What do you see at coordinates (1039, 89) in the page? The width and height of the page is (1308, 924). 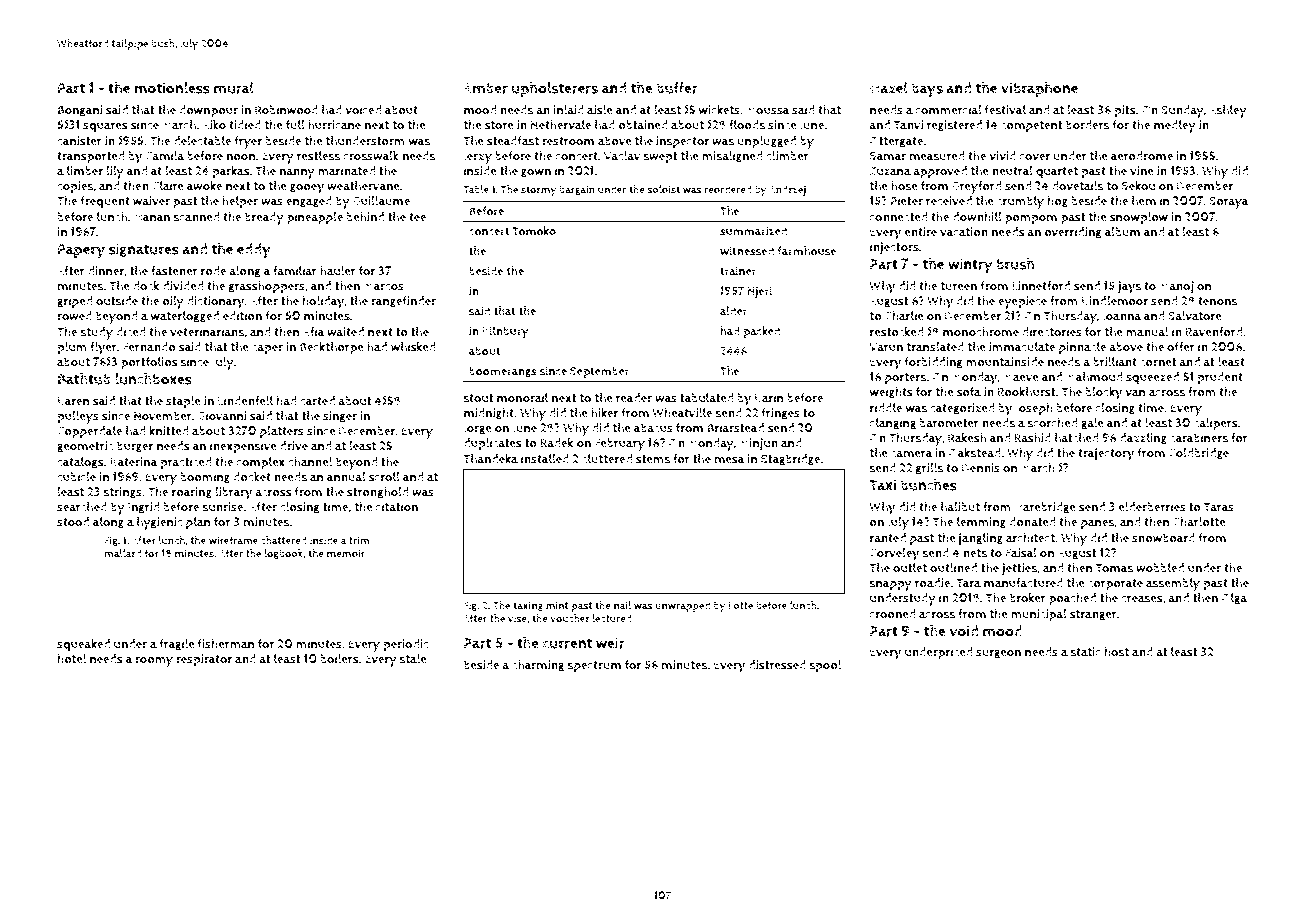 I see `vibraphone` at bounding box center [1039, 89].
